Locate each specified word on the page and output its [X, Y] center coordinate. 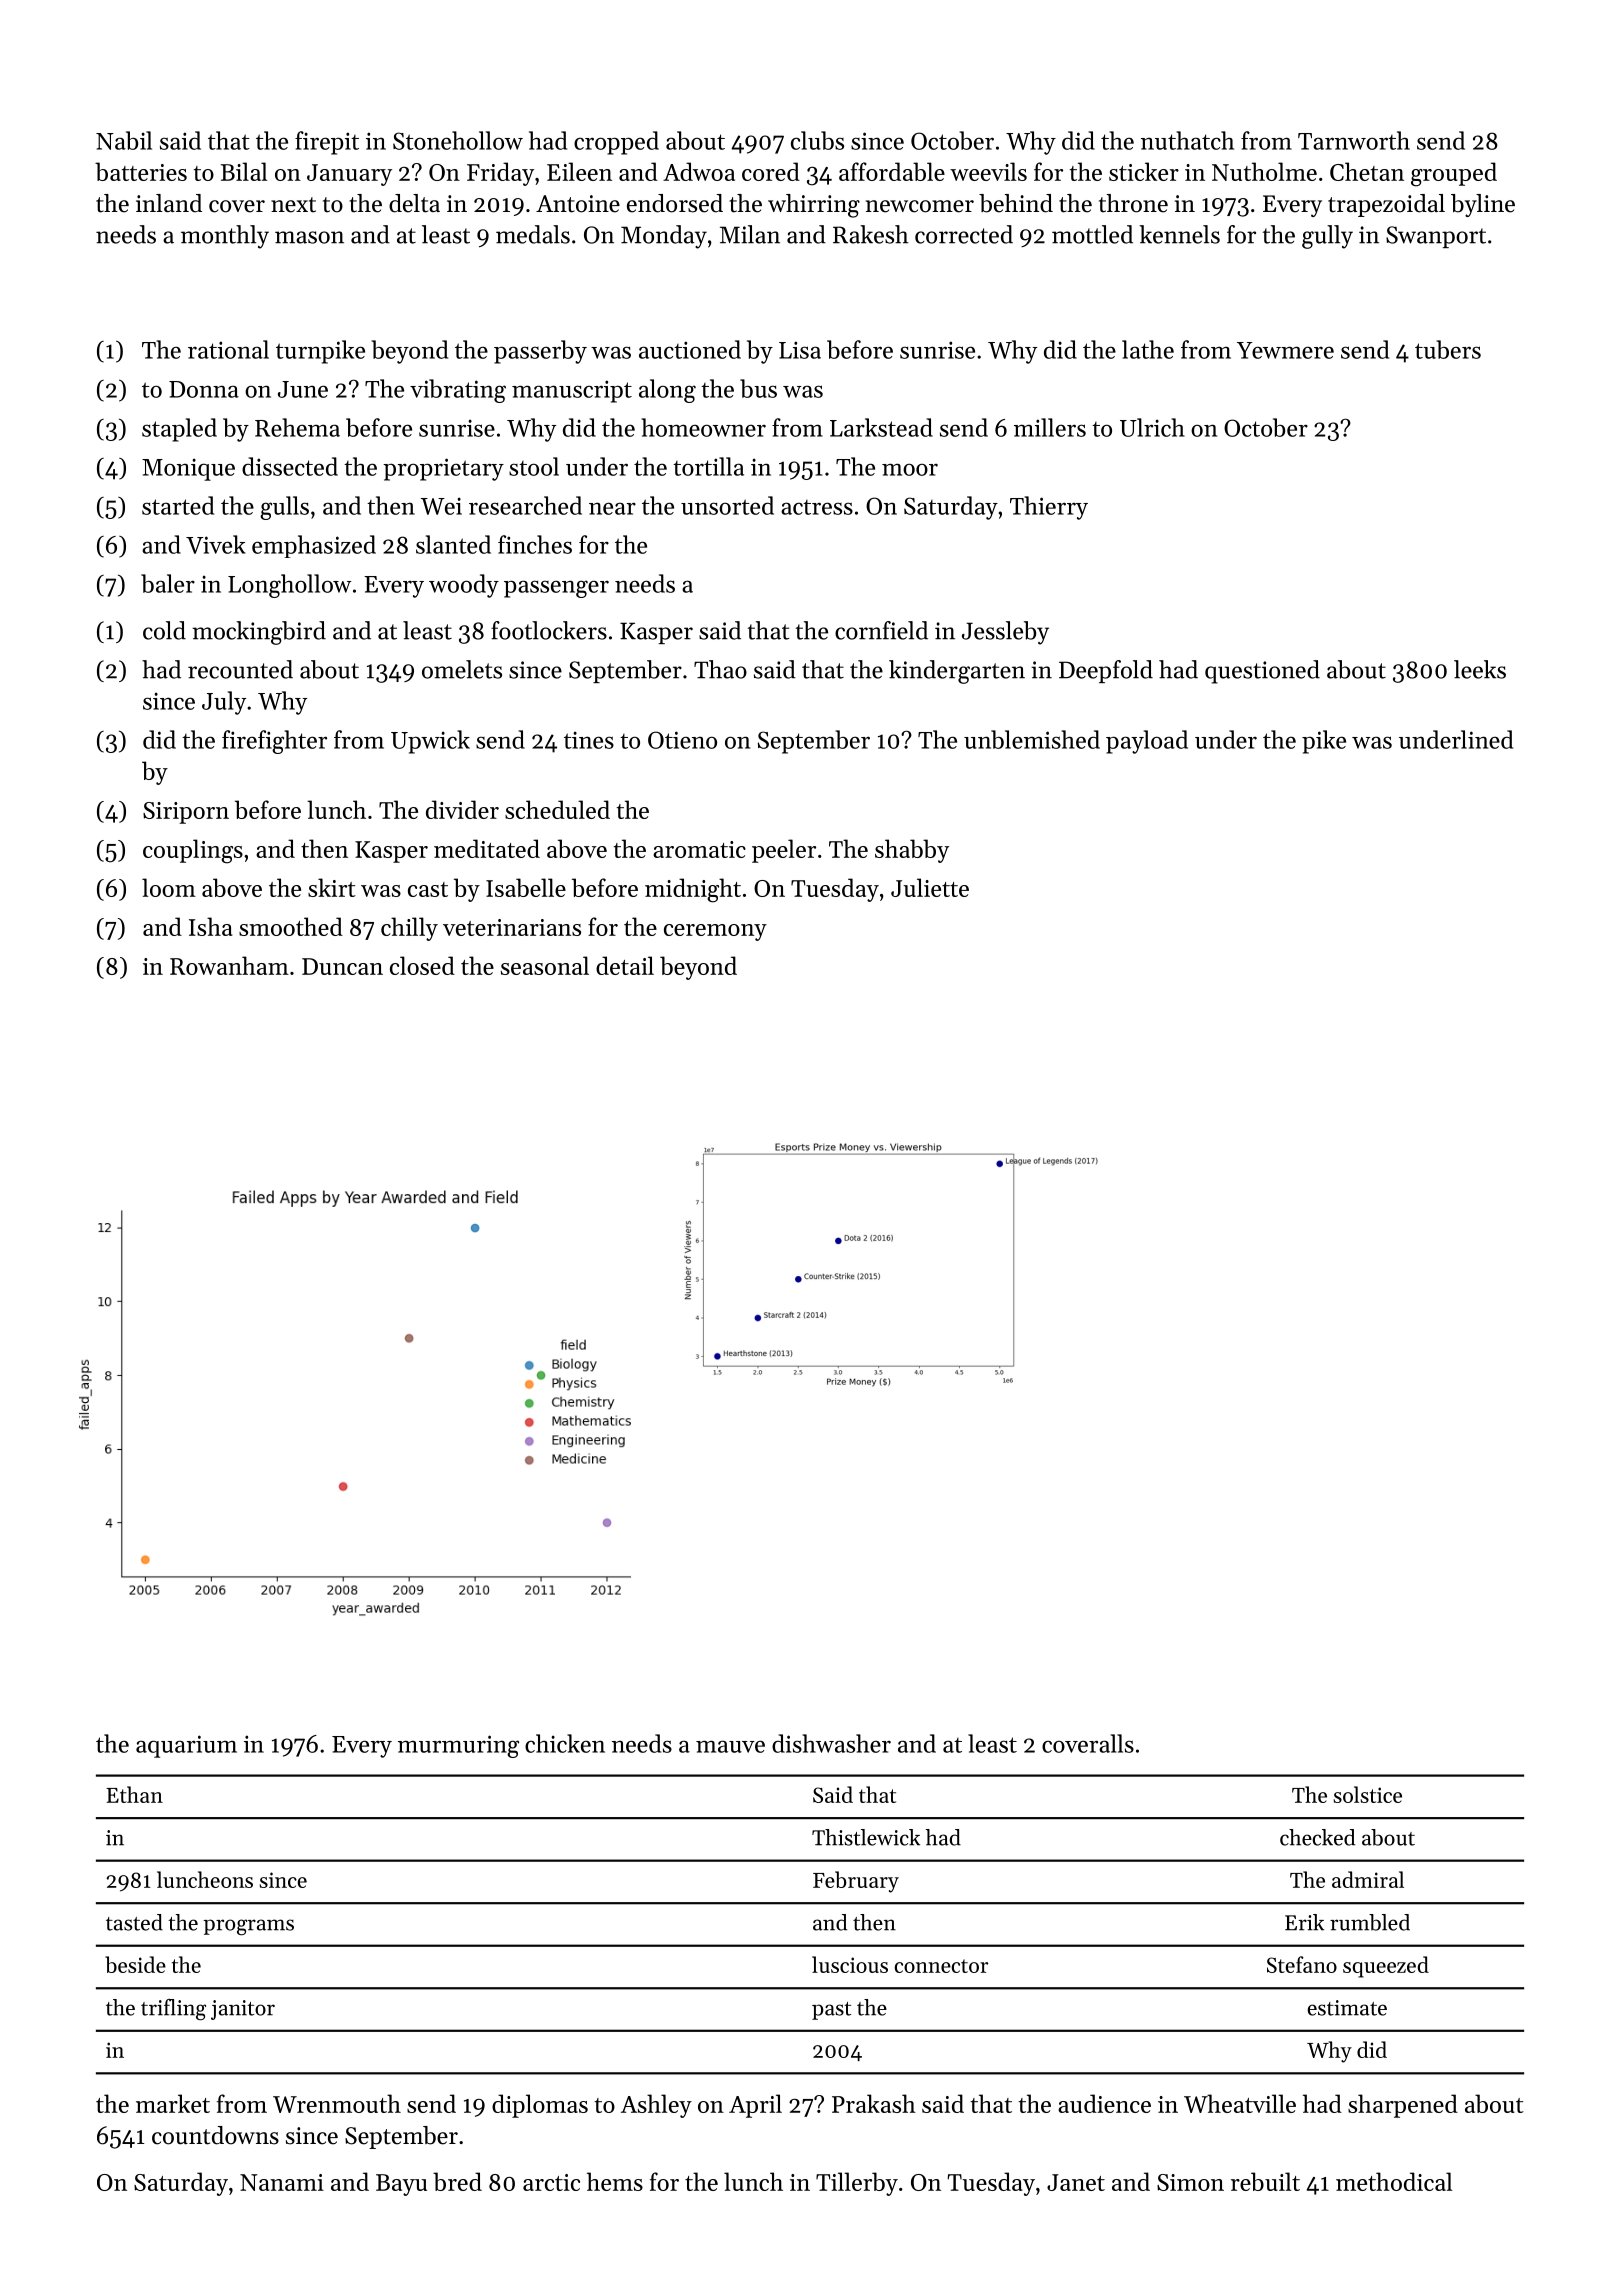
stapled [179, 430]
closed [422, 965]
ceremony [715, 932]
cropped [616, 143]
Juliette [930, 887]
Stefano [1302, 1964]
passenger [556, 589]
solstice [1368, 1794]
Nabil [124, 140]
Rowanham [229, 965]
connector [941, 1966]
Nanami [282, 2182]
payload [1147, 742]
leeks [1480, 669]
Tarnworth [1354, 140]
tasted [134, 1922]
